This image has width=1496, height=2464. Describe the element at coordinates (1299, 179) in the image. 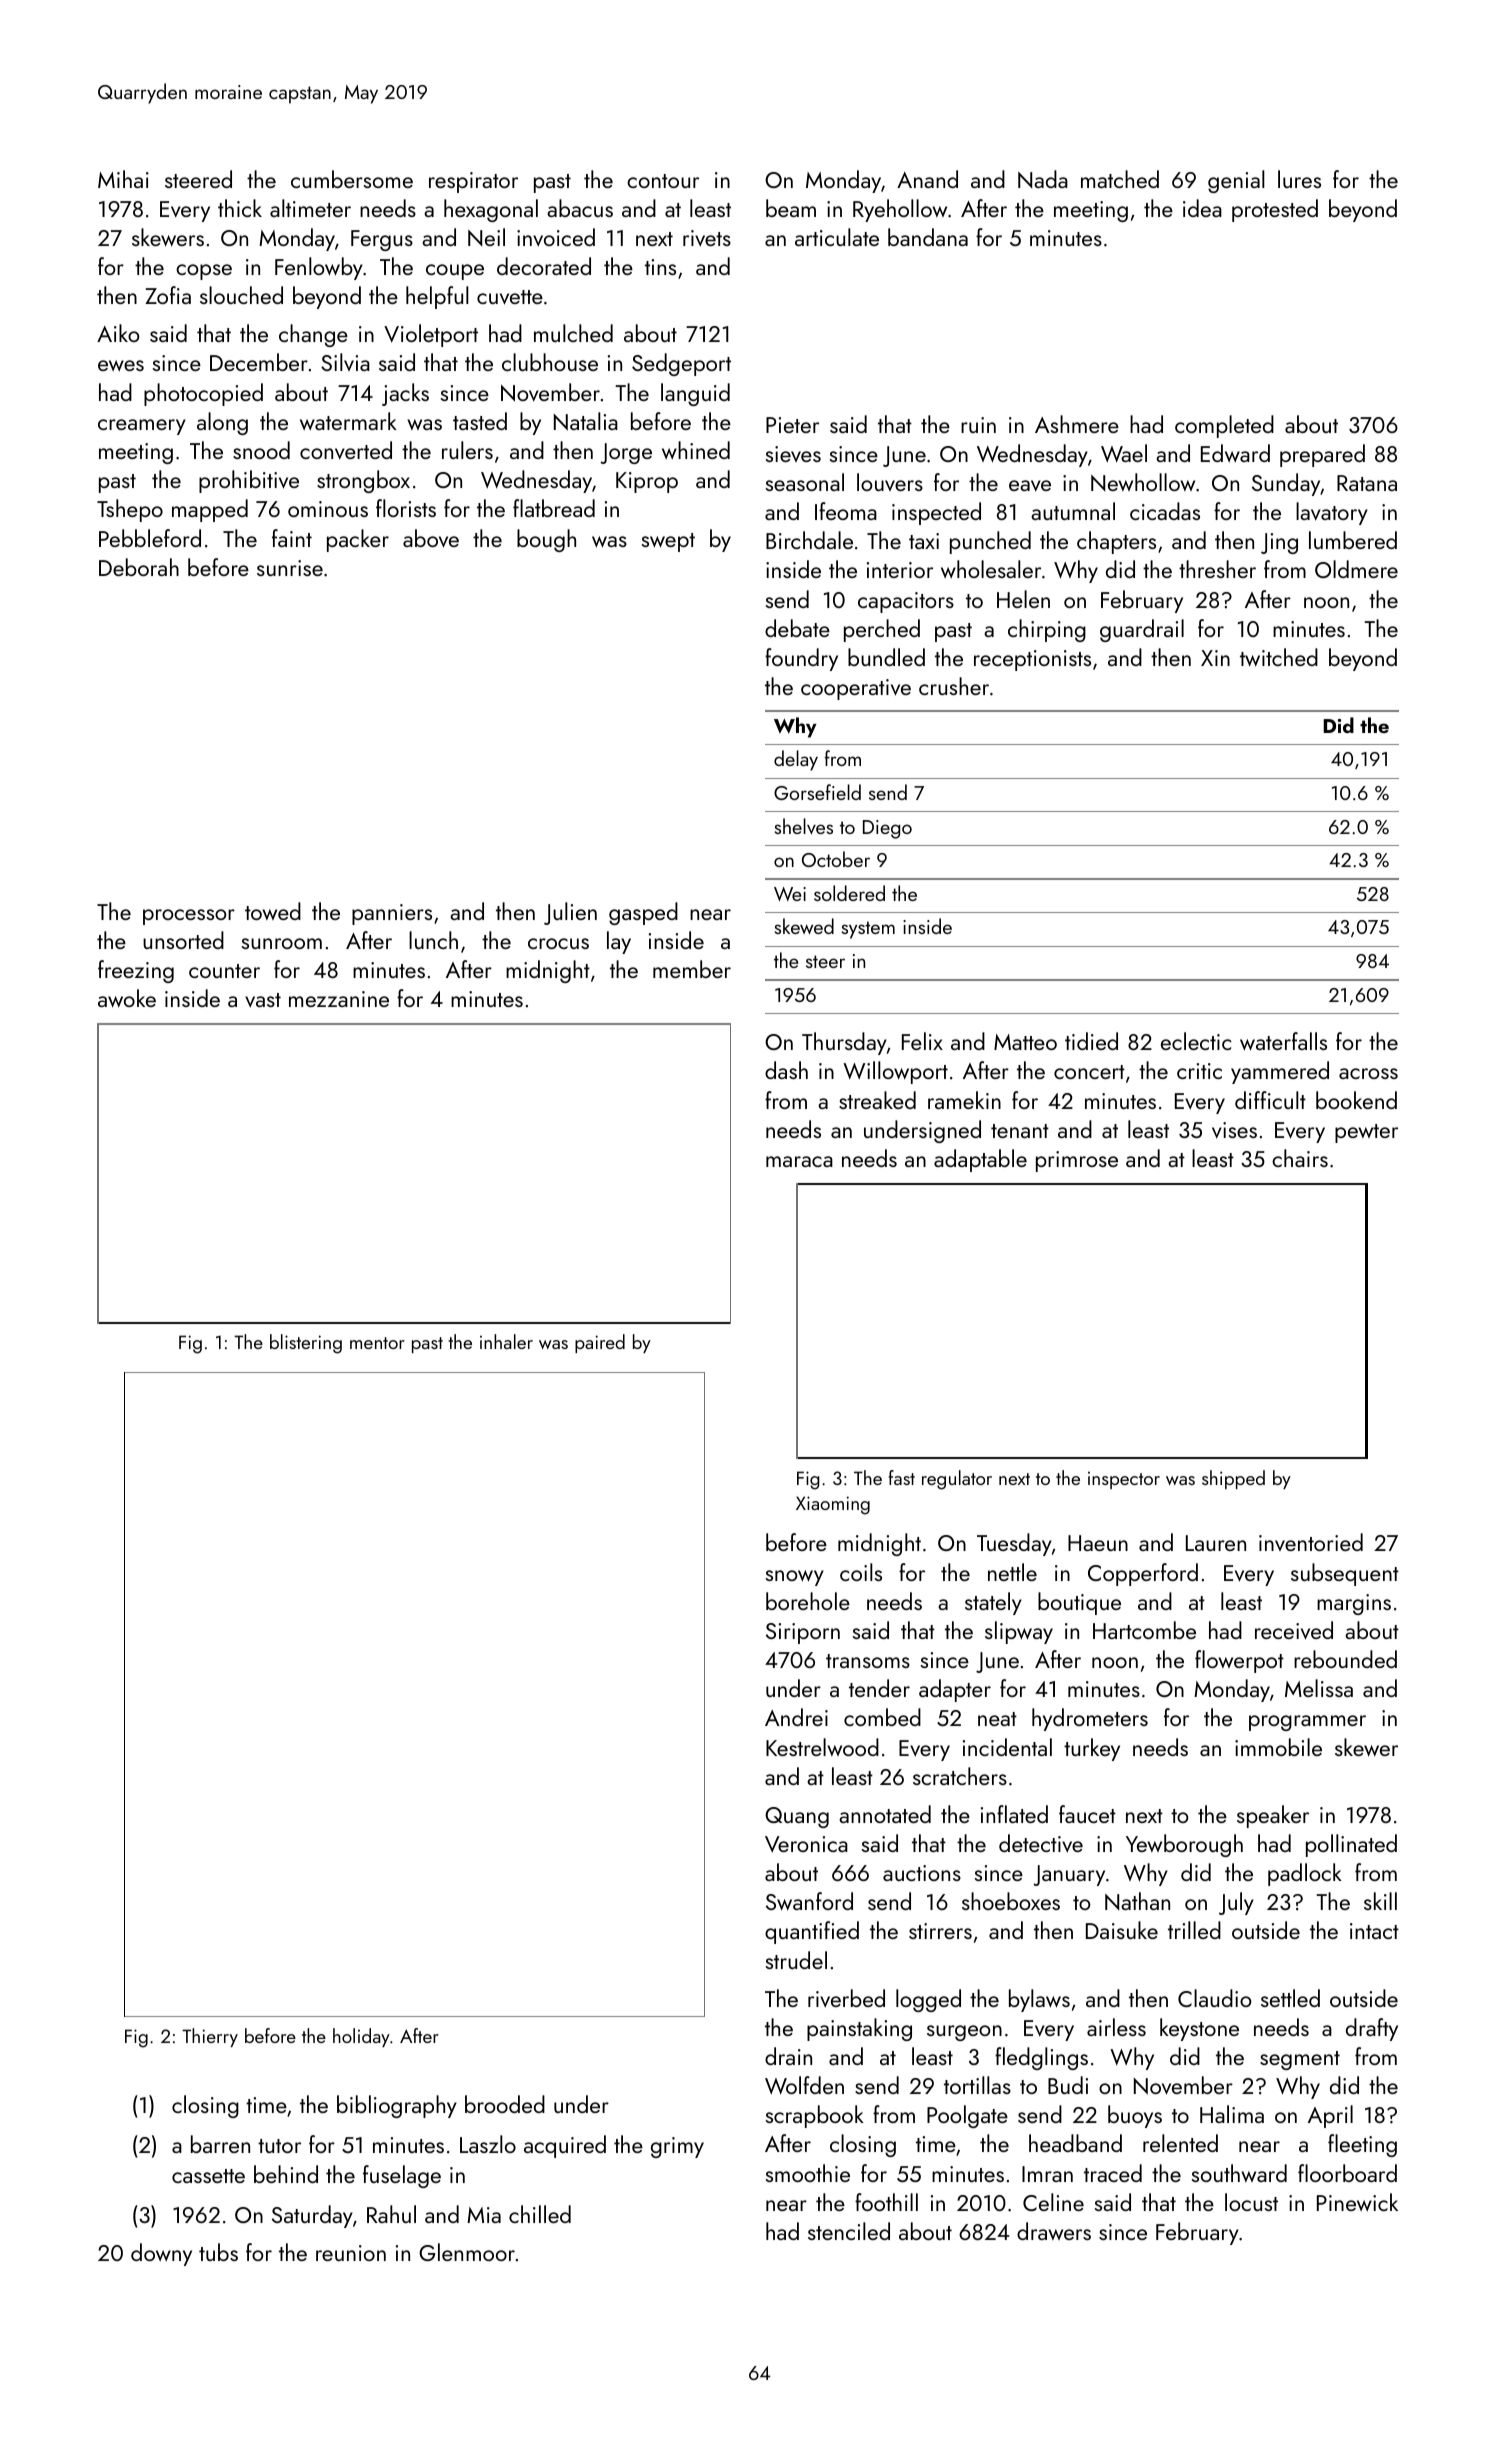

I see `lures` at that location.
